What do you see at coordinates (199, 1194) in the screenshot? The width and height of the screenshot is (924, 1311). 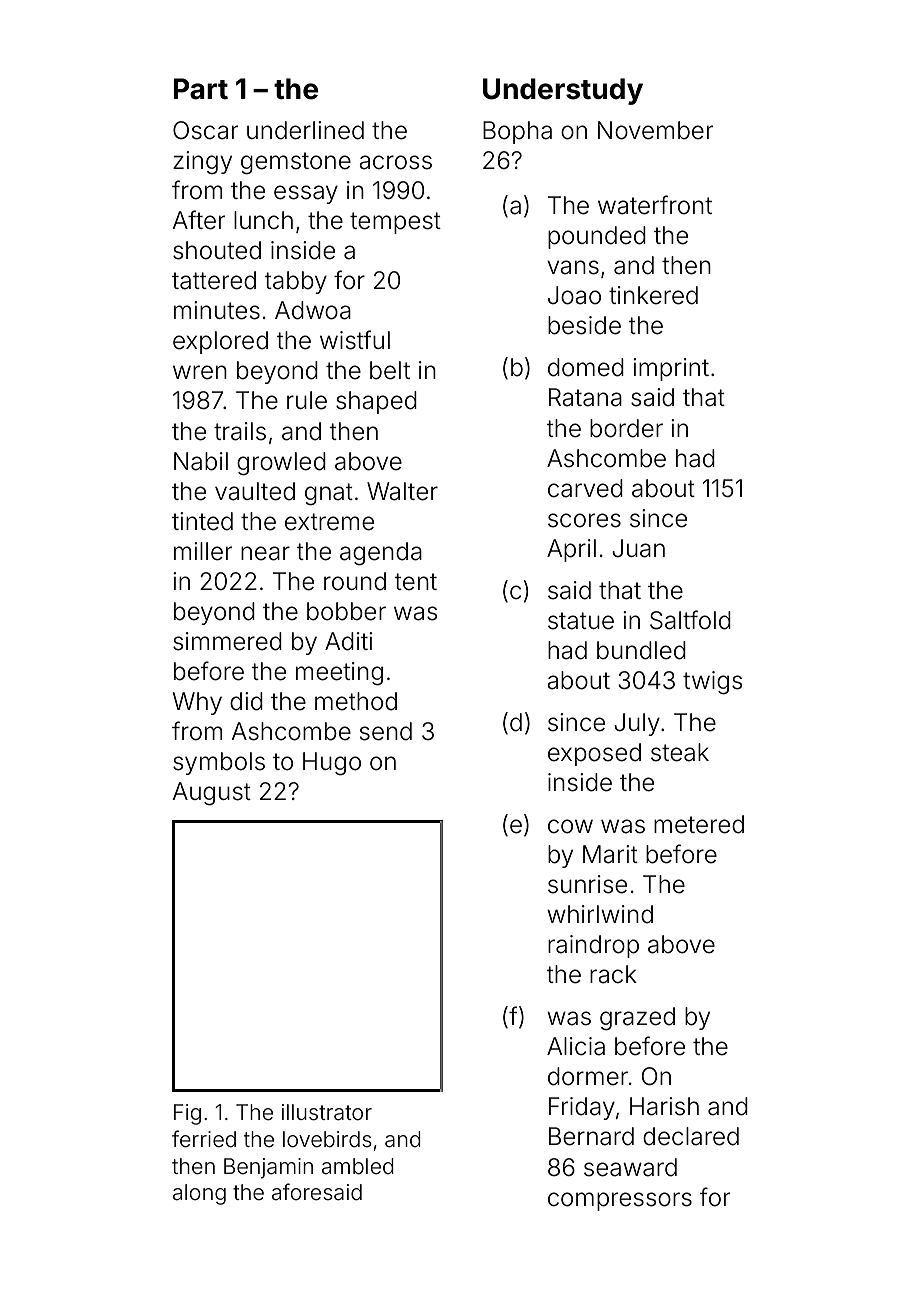 I see `along` at bounding box center [199, 1194].
